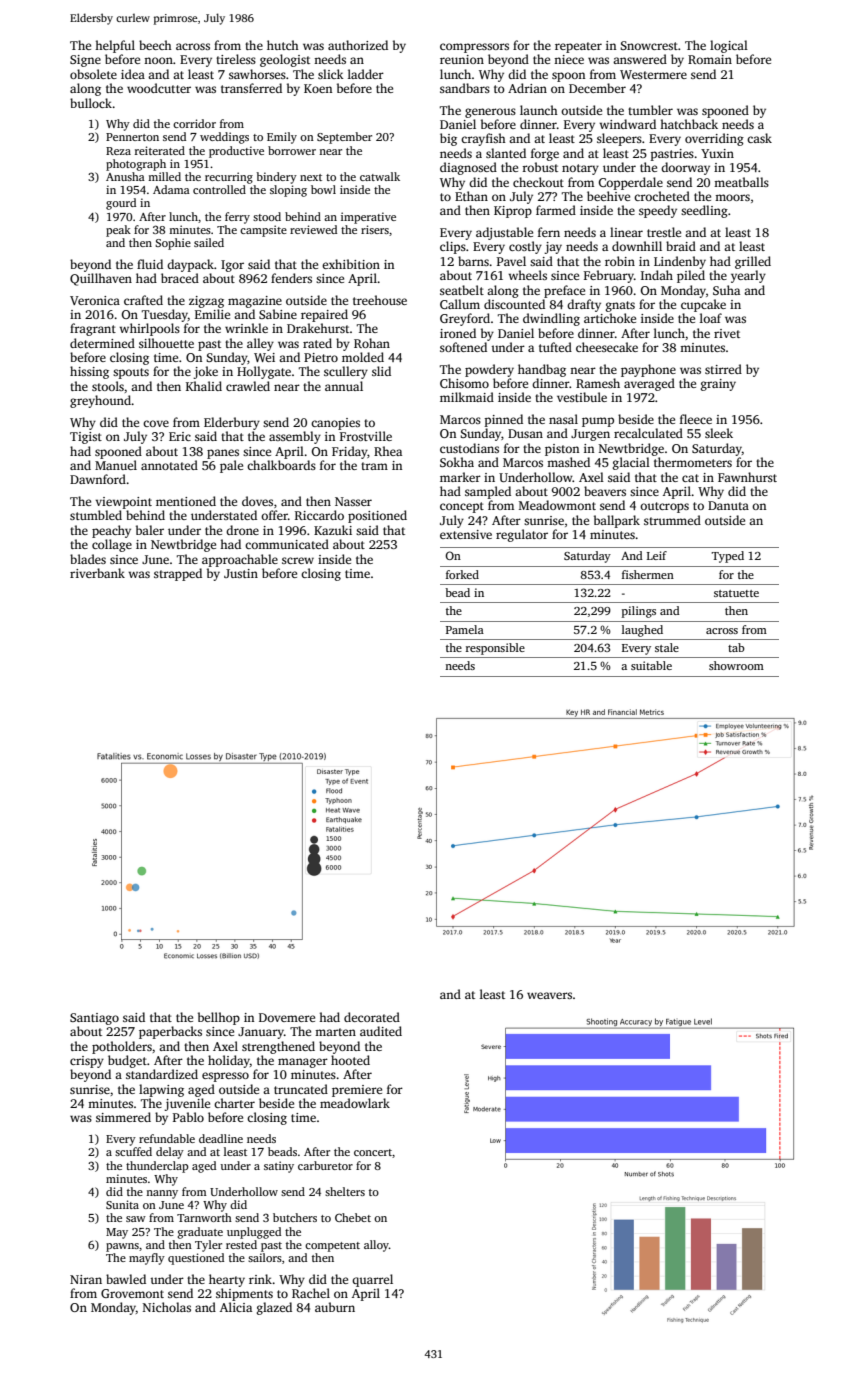  Describe the element at coordinates (358, 45) in the screenshot. I see `authorized` at that location.
